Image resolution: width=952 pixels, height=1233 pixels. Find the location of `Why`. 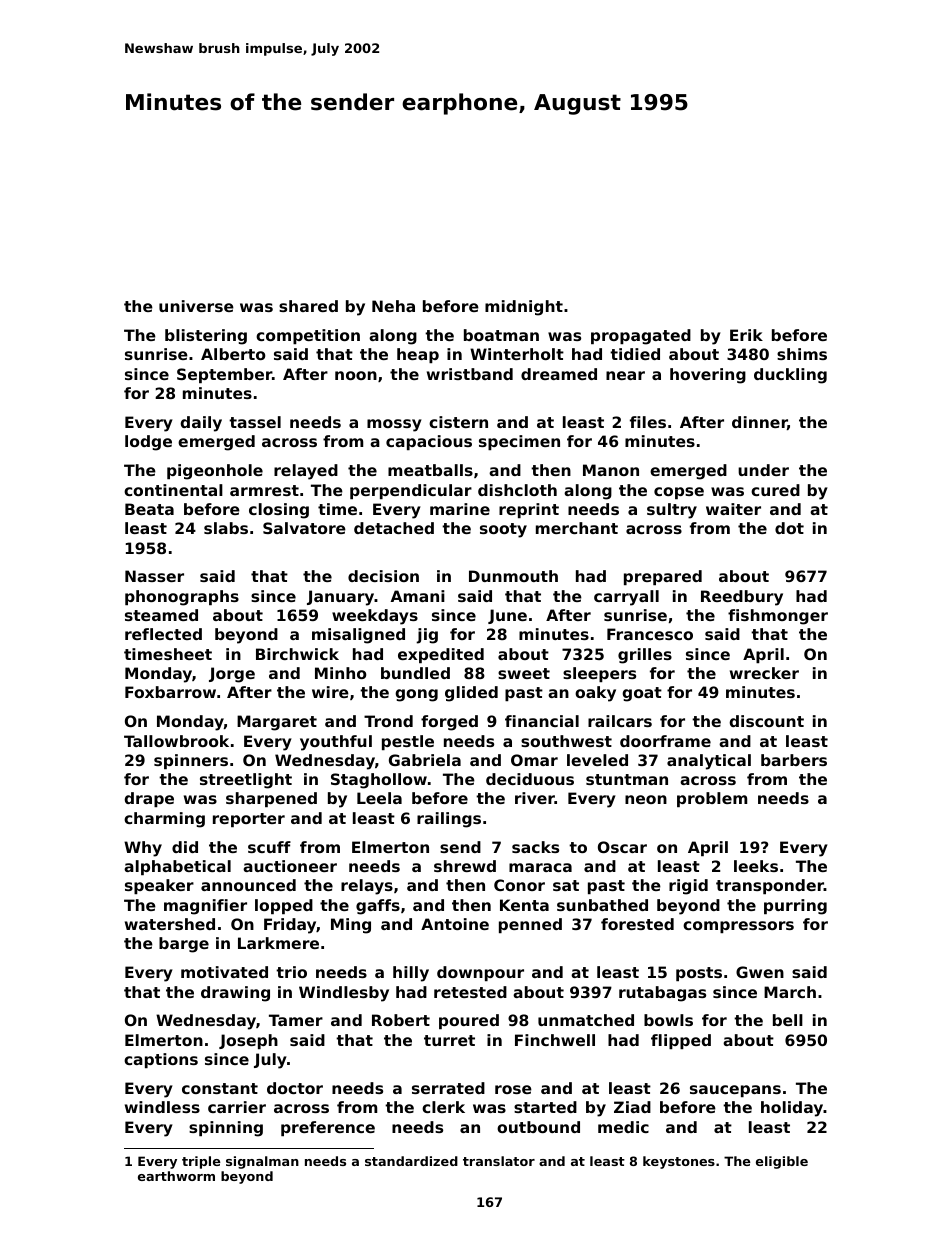

Why is located at coordinates (143, 849).
